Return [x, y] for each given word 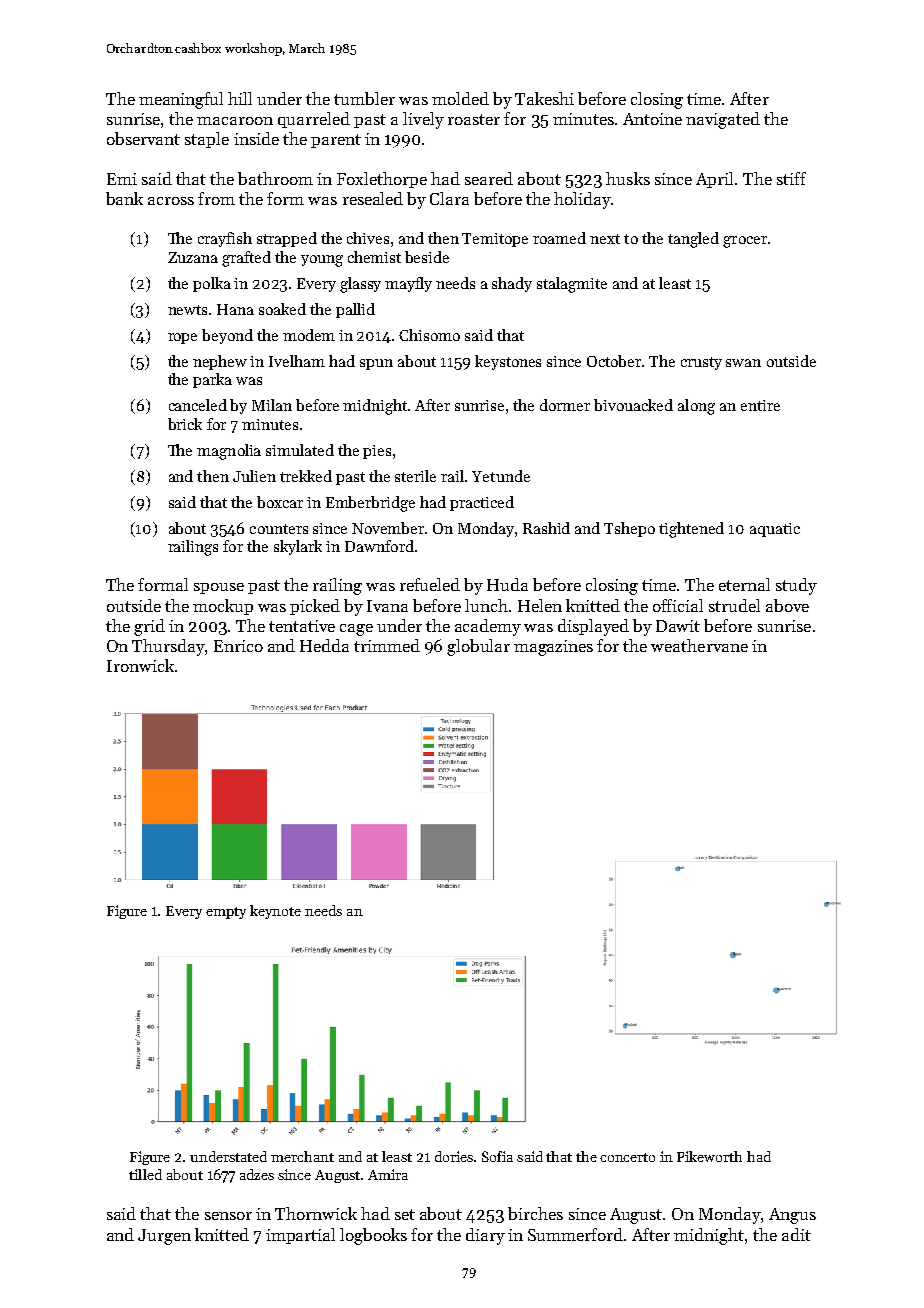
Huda [507, 584]
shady [512, 284]
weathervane [699, 645]
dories [454, 1156]
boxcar [280, 502]
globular [478, 647]
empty [226, 913]
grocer [745, 242]
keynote [275, 912]
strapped [287, 239]
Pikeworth [709, 1156]
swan [743, 363]
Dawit [678, 626]
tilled [145, 1174]
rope [182, 338]
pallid [355, 310]
